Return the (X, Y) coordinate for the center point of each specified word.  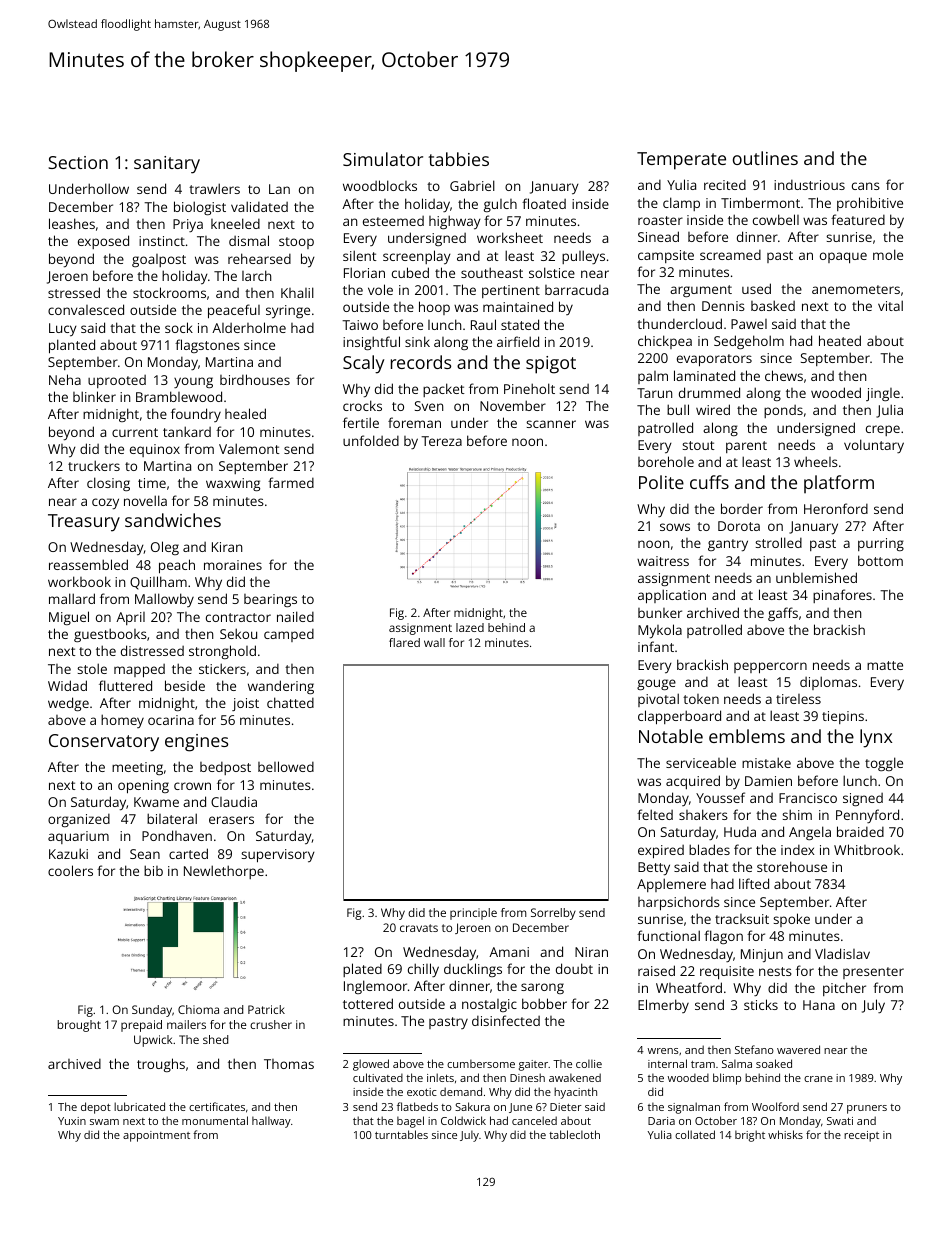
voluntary (874, 446)
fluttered (125, 685)
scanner (551, 424)
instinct (162, 241)
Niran (591, 952)
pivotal (658, 700)
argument (701, 291)
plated (362, 970)
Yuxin (72, 1121)
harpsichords (679, 903)
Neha (65, 379)
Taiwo (360, 325)
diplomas (828, 683)
